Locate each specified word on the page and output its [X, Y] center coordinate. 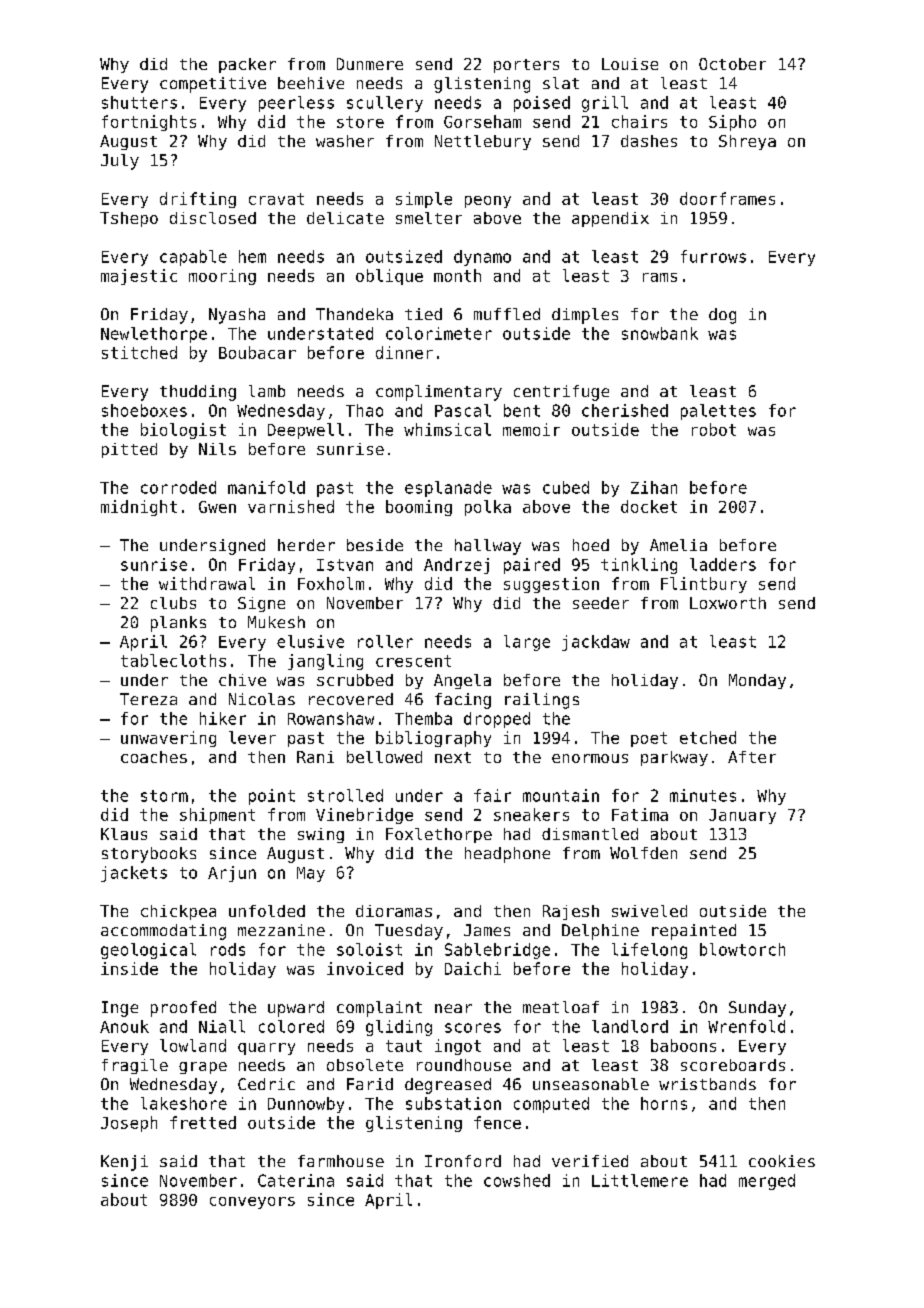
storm [164, 796]
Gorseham [482, 121]
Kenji [124, 1163]
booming [419, 508]
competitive [213, 85]
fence [497, 1122]
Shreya [747, 142]
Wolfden [643, 853]
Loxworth [728, 603]
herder [306, 545]
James [487, 930]
